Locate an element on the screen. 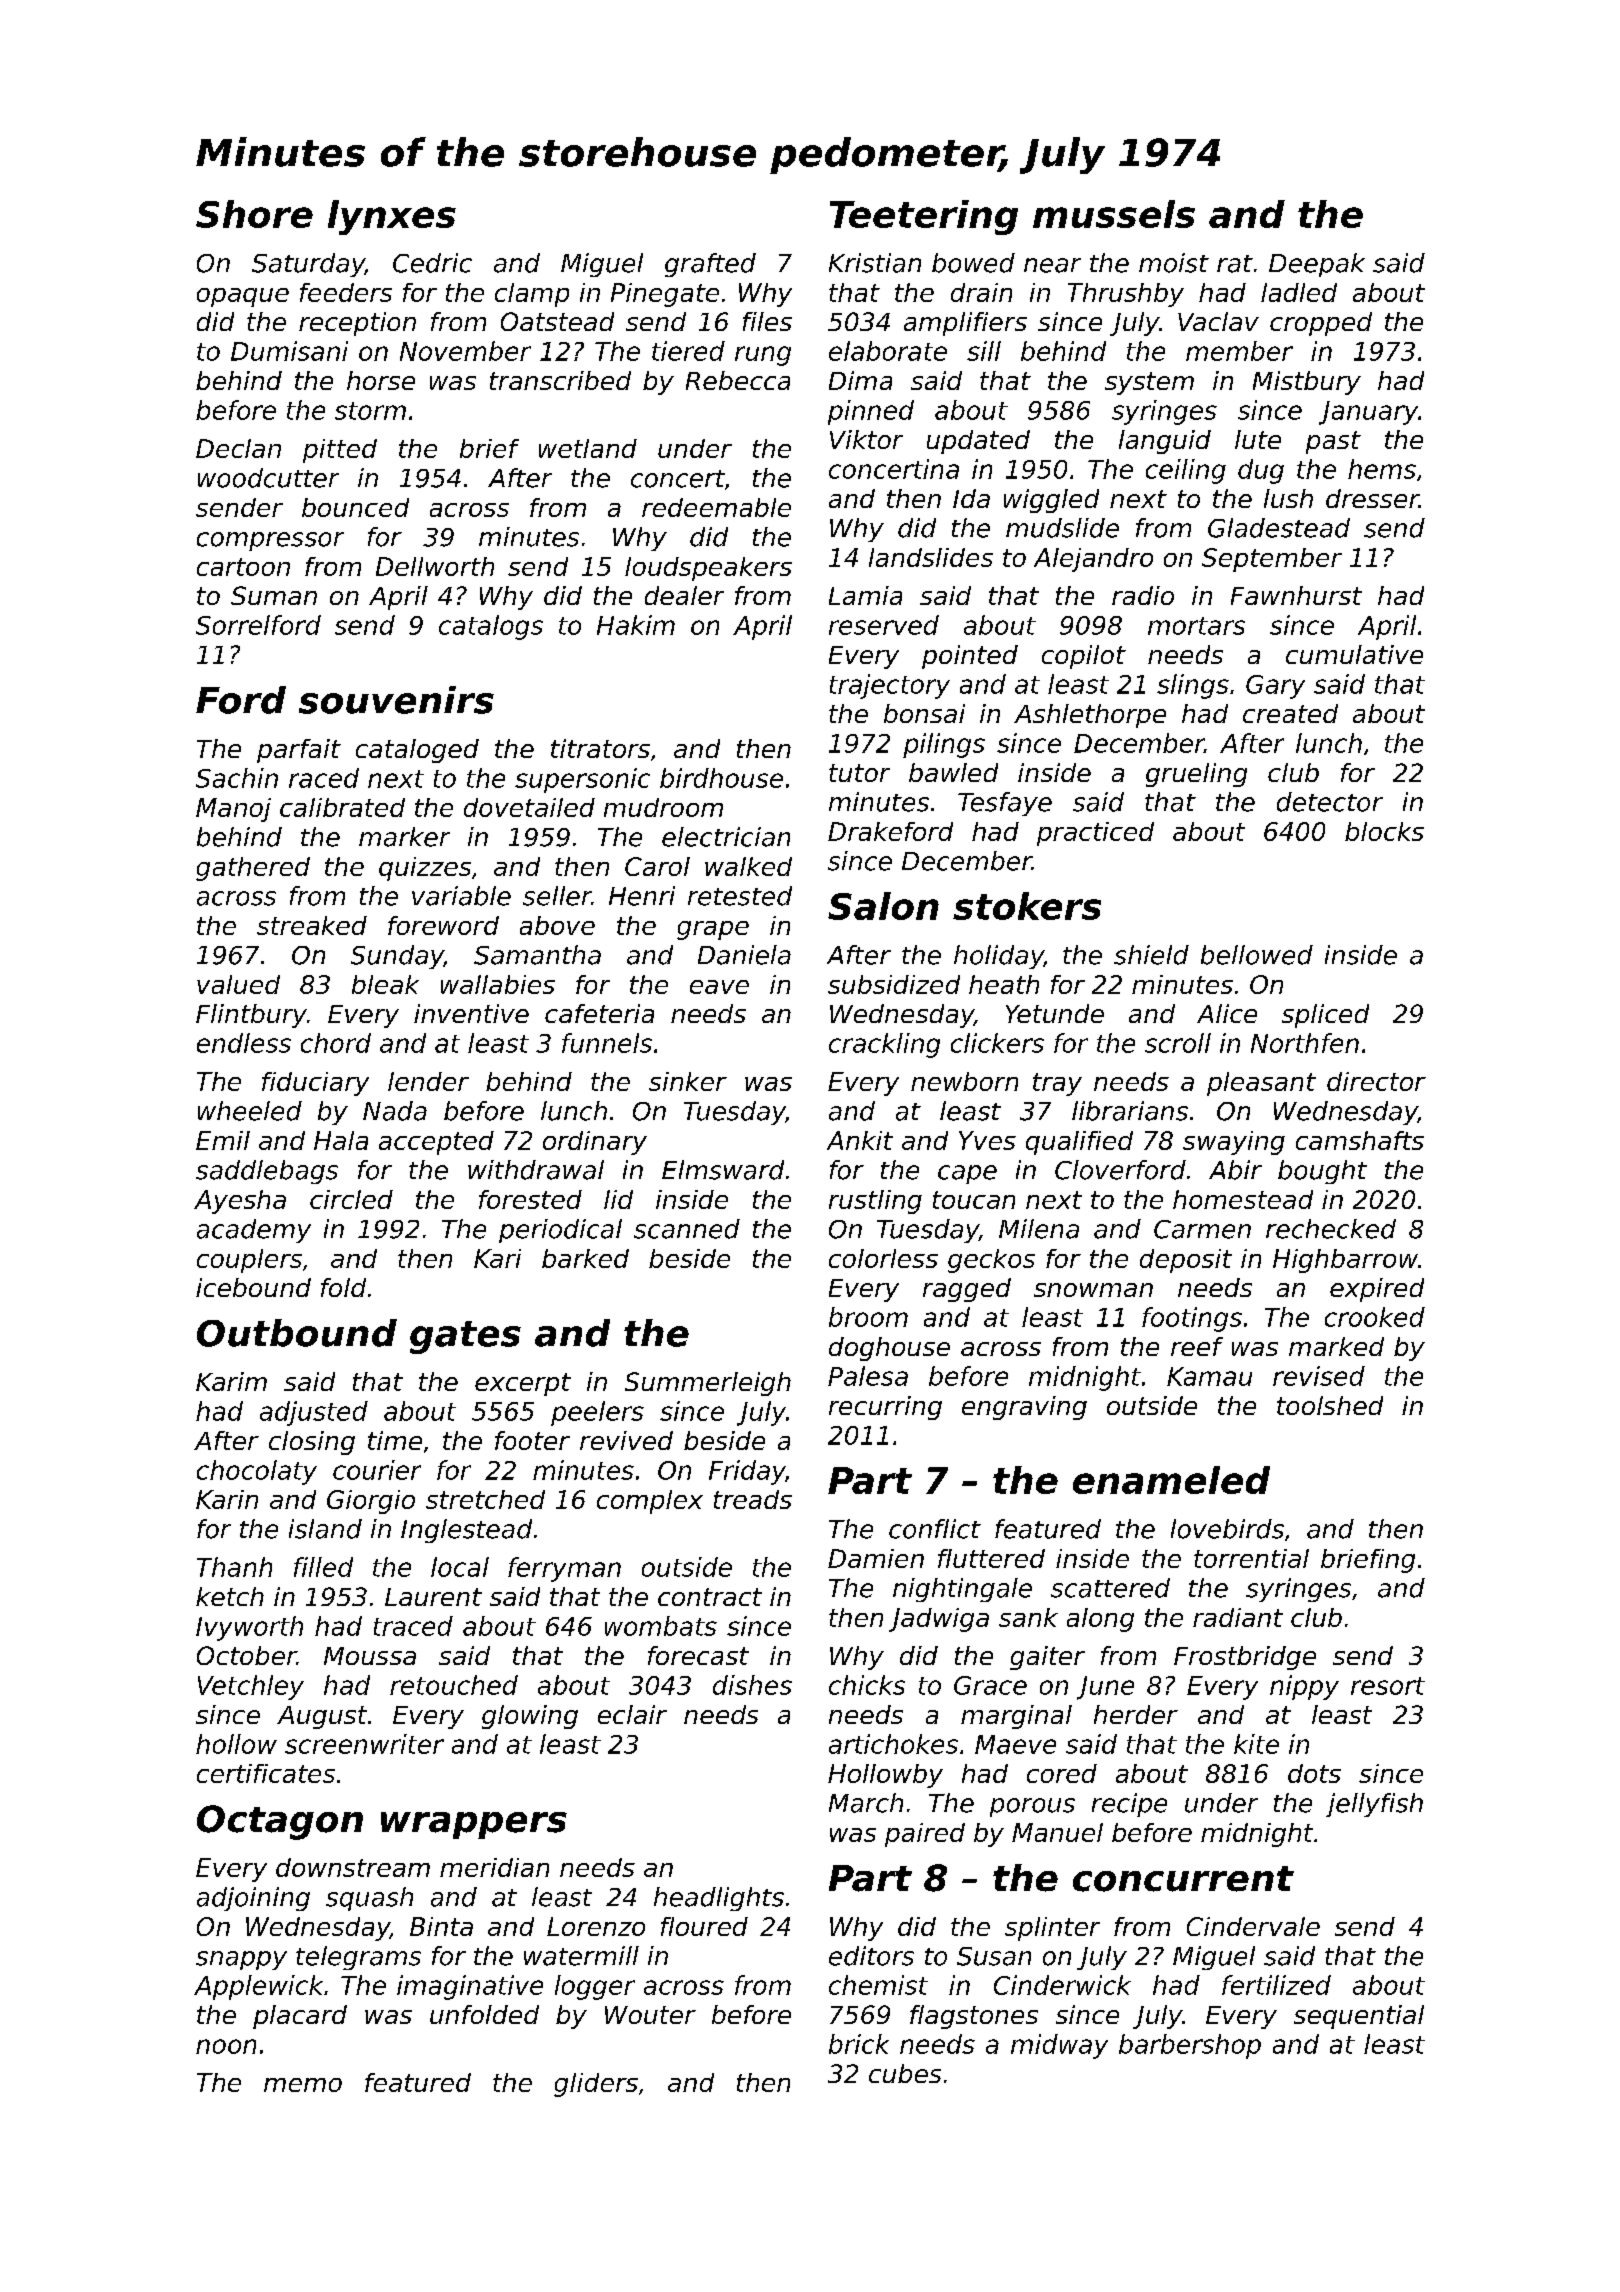  Damien is located at coordinates (876, 1558).
